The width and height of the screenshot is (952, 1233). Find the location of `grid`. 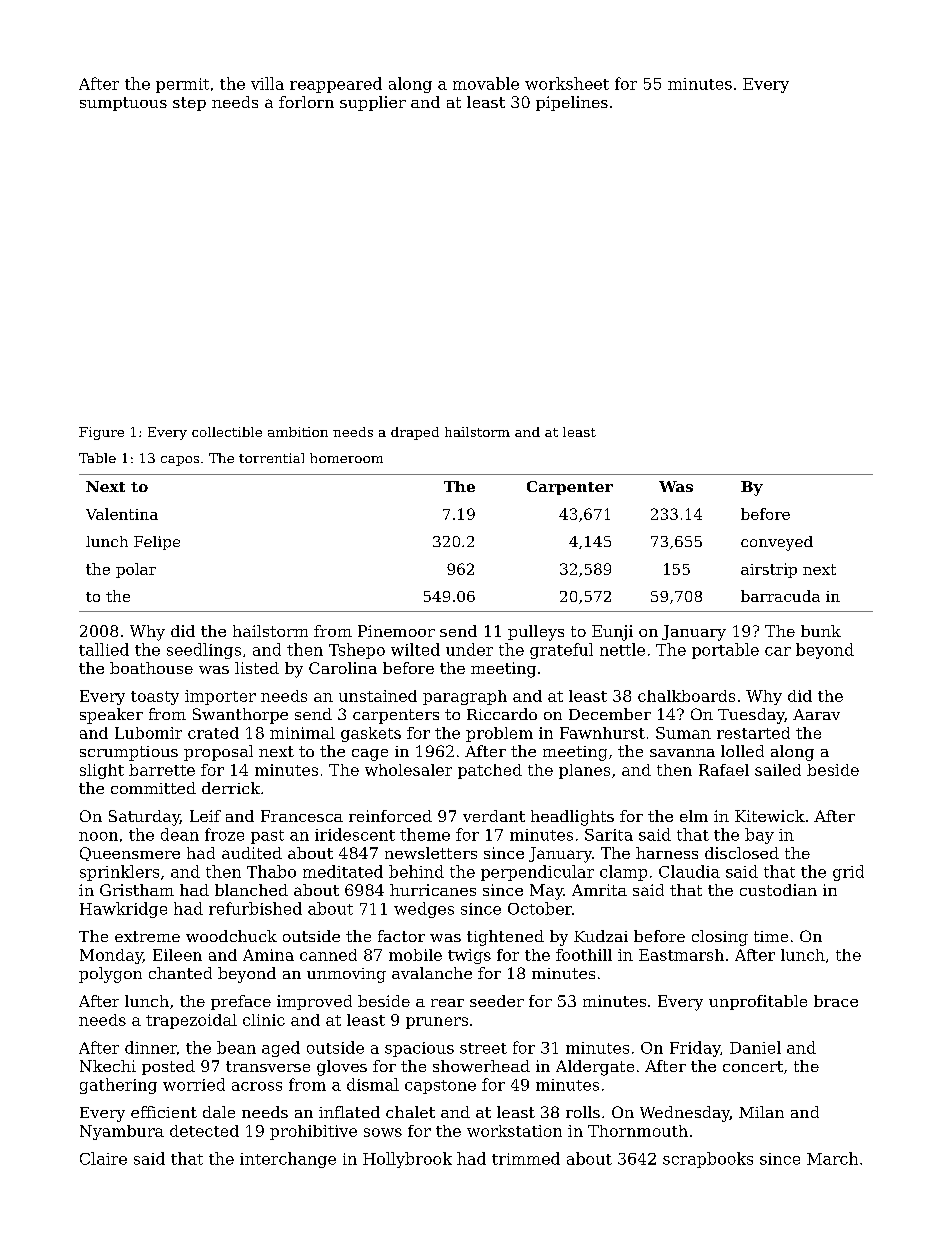

grid is located at coordinates (848, 873).
